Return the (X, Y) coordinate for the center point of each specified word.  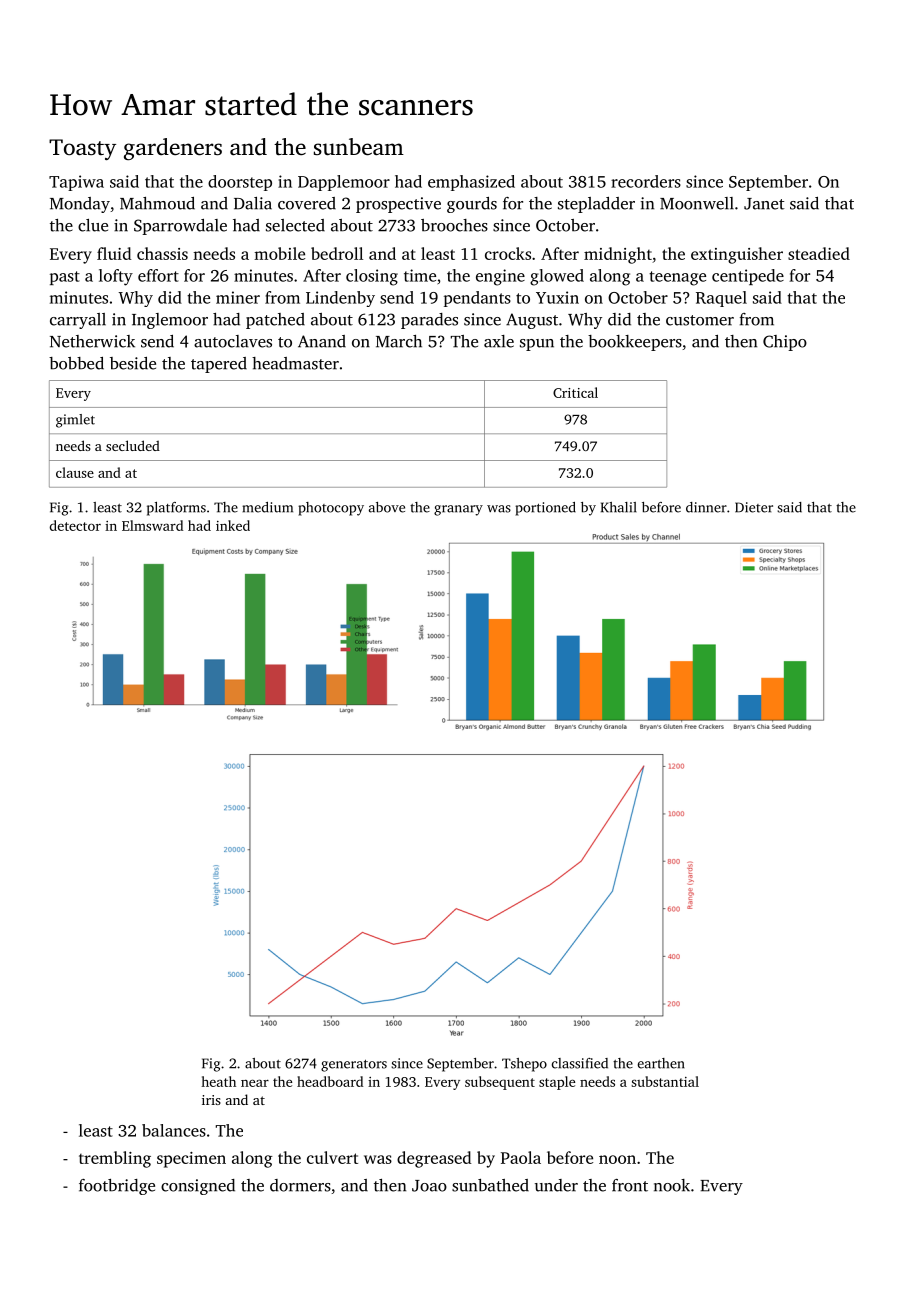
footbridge (117, 1187)
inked (233, 525)
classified (580, 1063)
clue (93, 225)
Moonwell (697, 203)
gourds (472, 205)
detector (75, 525)
